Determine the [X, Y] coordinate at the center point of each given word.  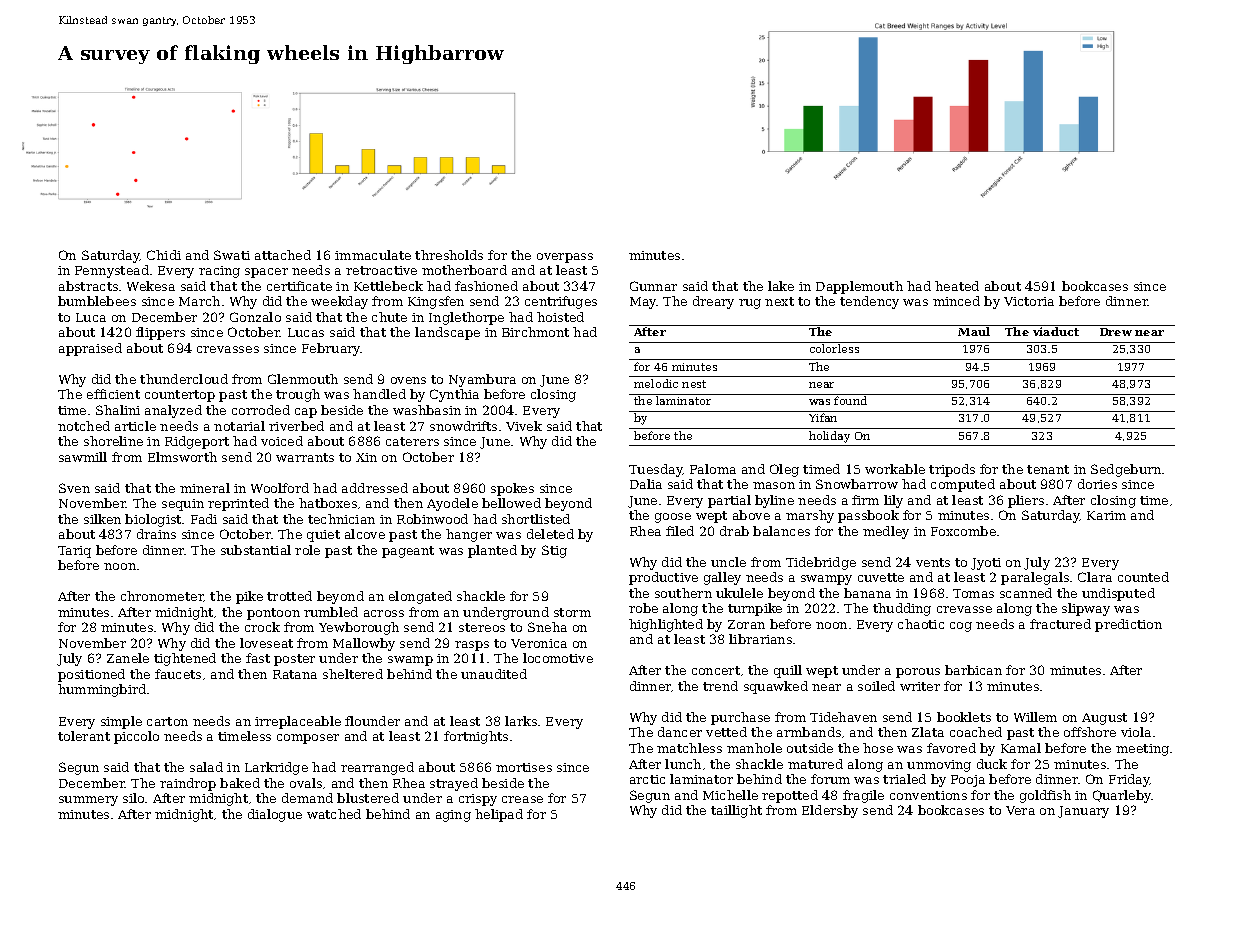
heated [957, 286]
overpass [565, 258]
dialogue [275, 815]
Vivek [524, 426]
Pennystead [112, 271]
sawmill [83, 457]
